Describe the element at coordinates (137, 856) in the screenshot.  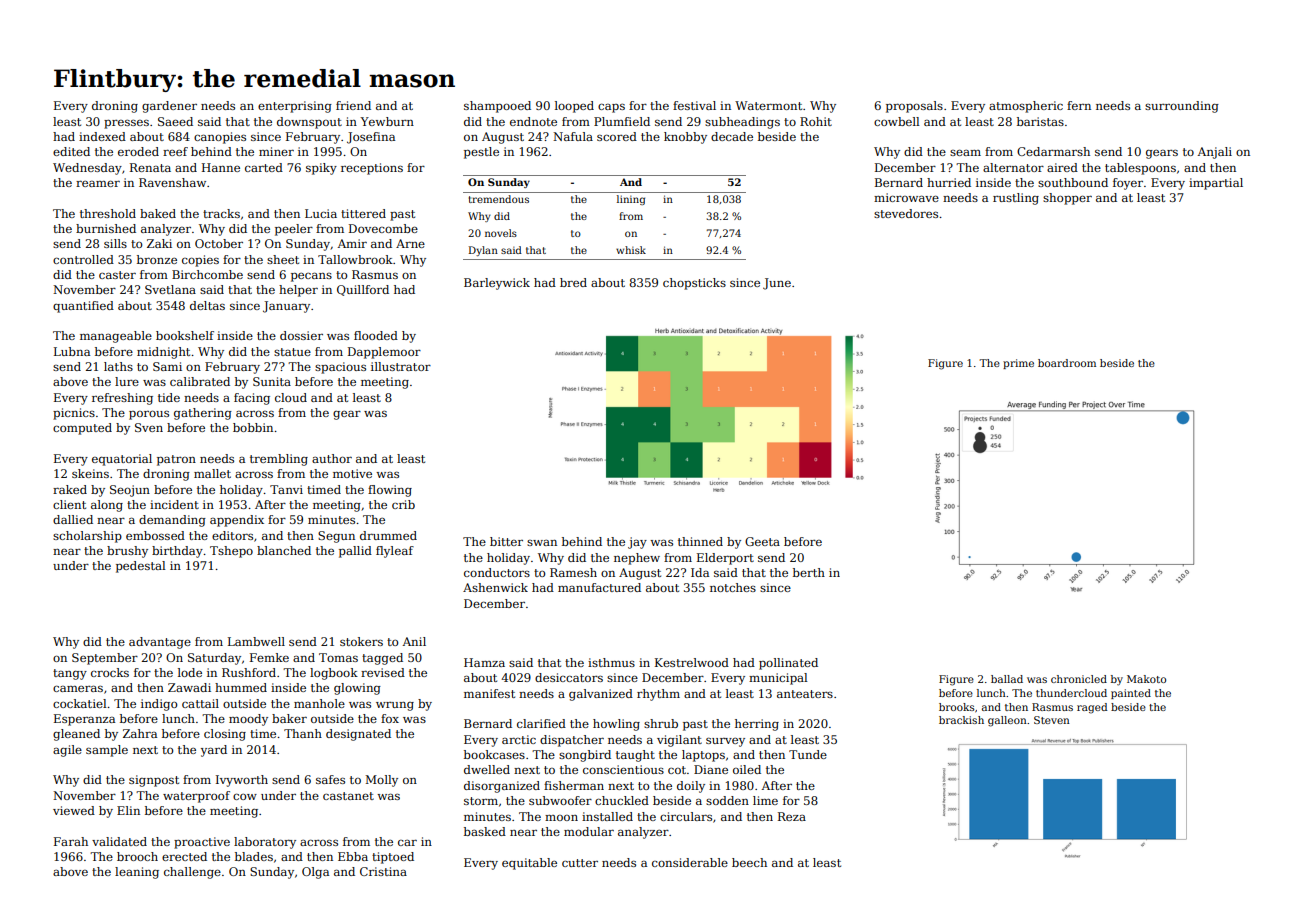
I see `brooch` at that location.
